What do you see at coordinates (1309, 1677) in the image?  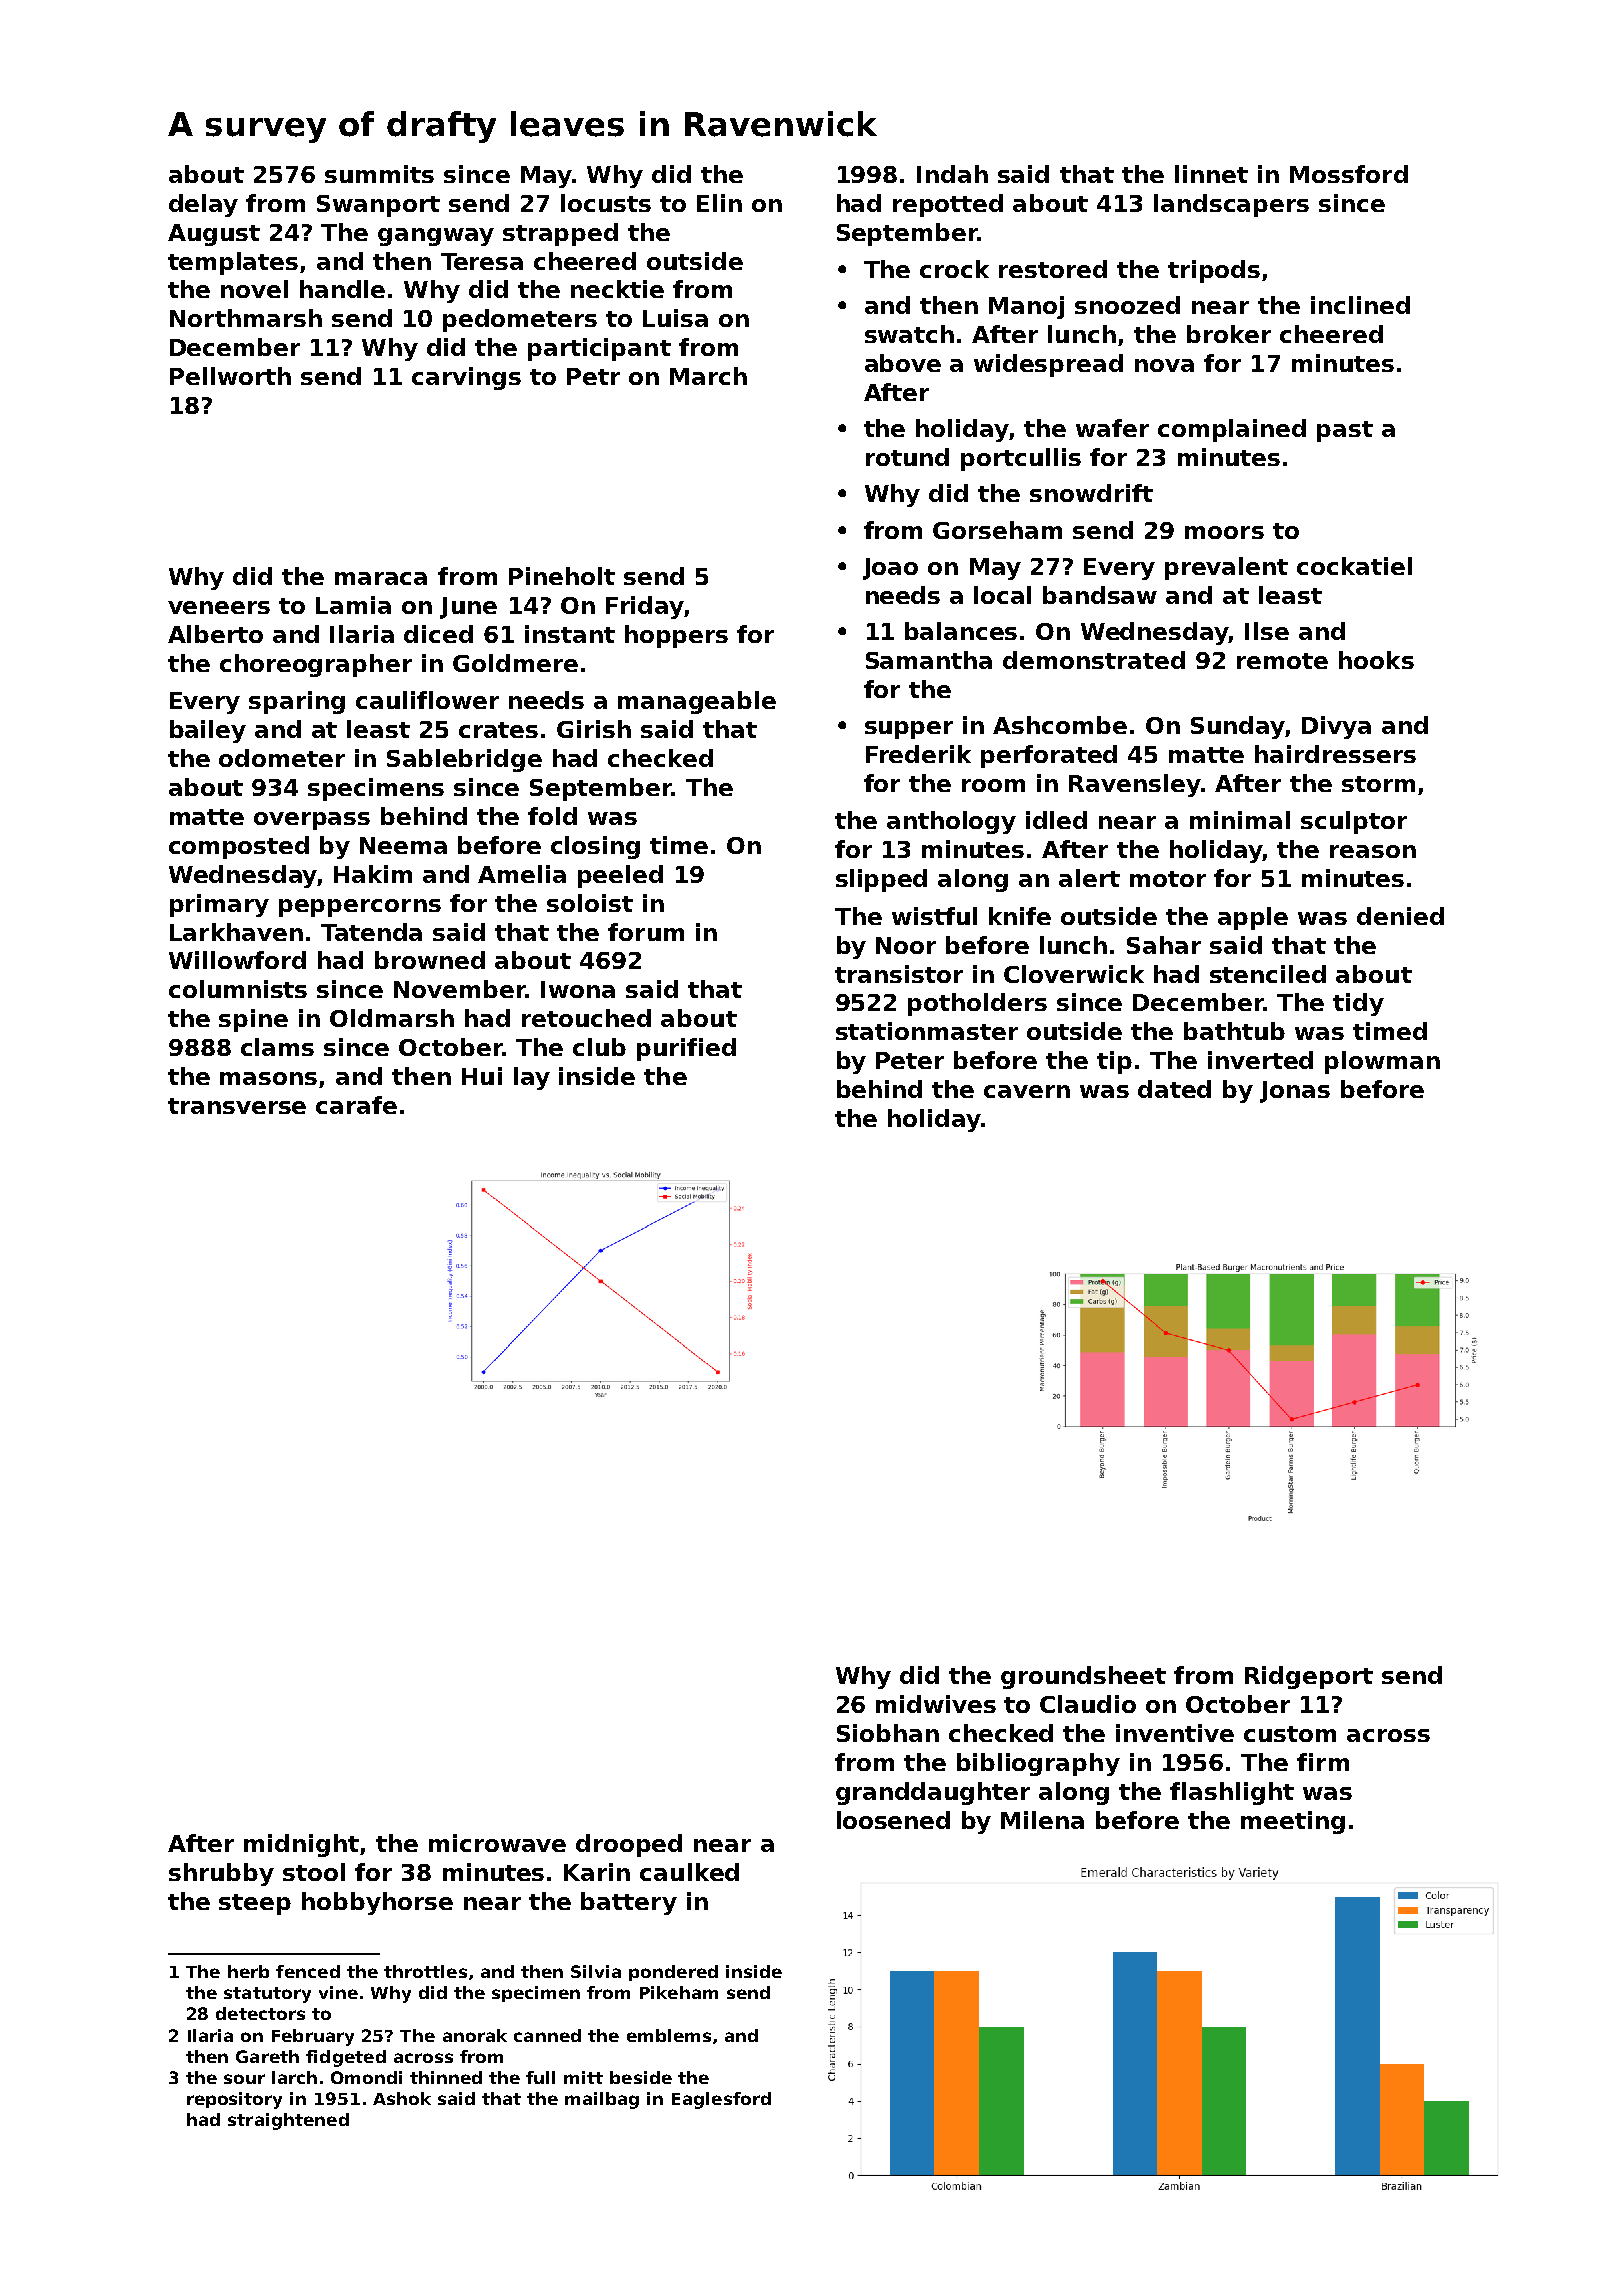 I see `Ridgeport` at bounding box center [1309, 1677].
